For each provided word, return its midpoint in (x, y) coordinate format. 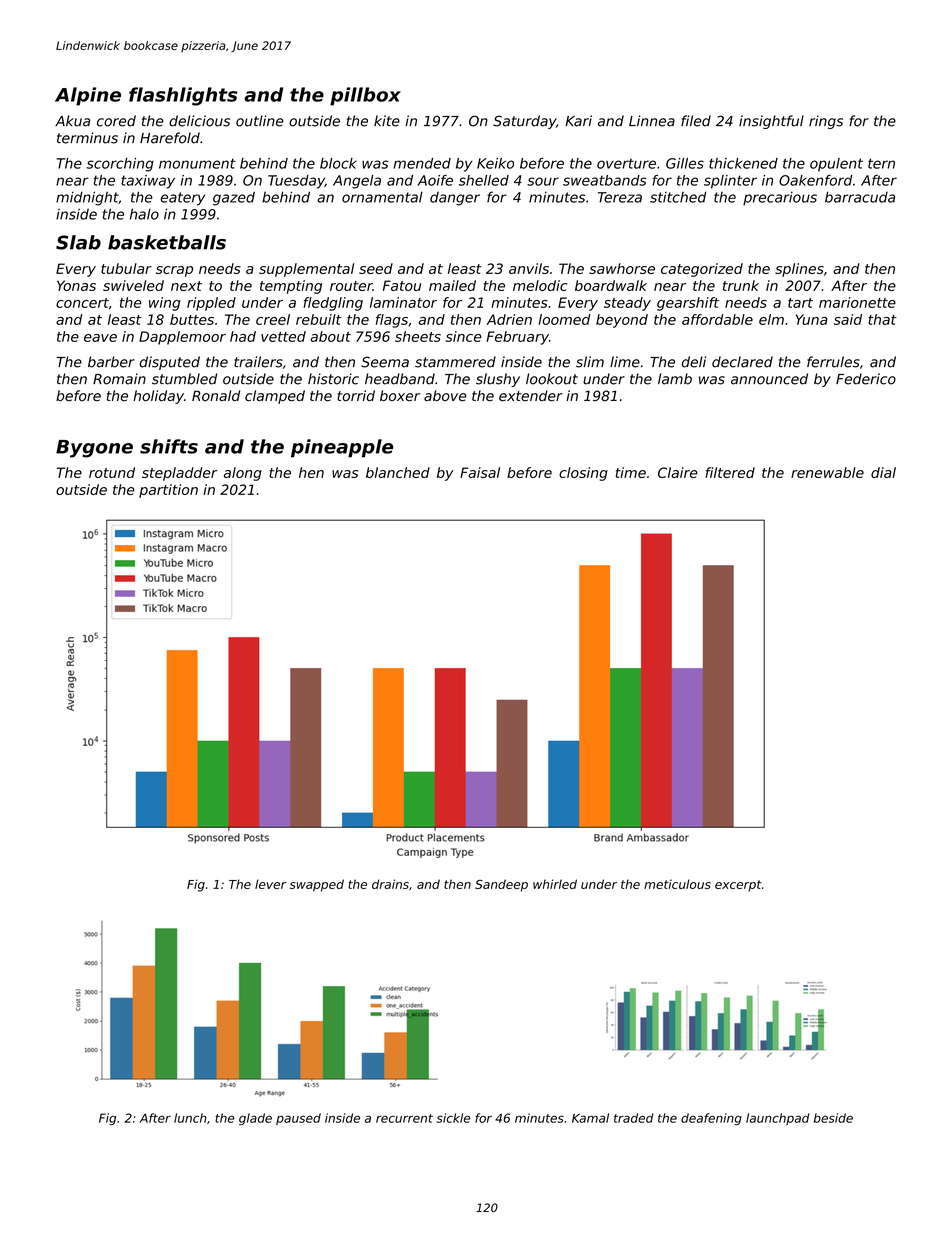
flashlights (183, 96)
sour (543, 181)
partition (168, 491)
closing (583, 474)
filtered (730, 472)
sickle (454, 1118)
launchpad (778, 1119)
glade (255, 1119)
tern (881, 163)
